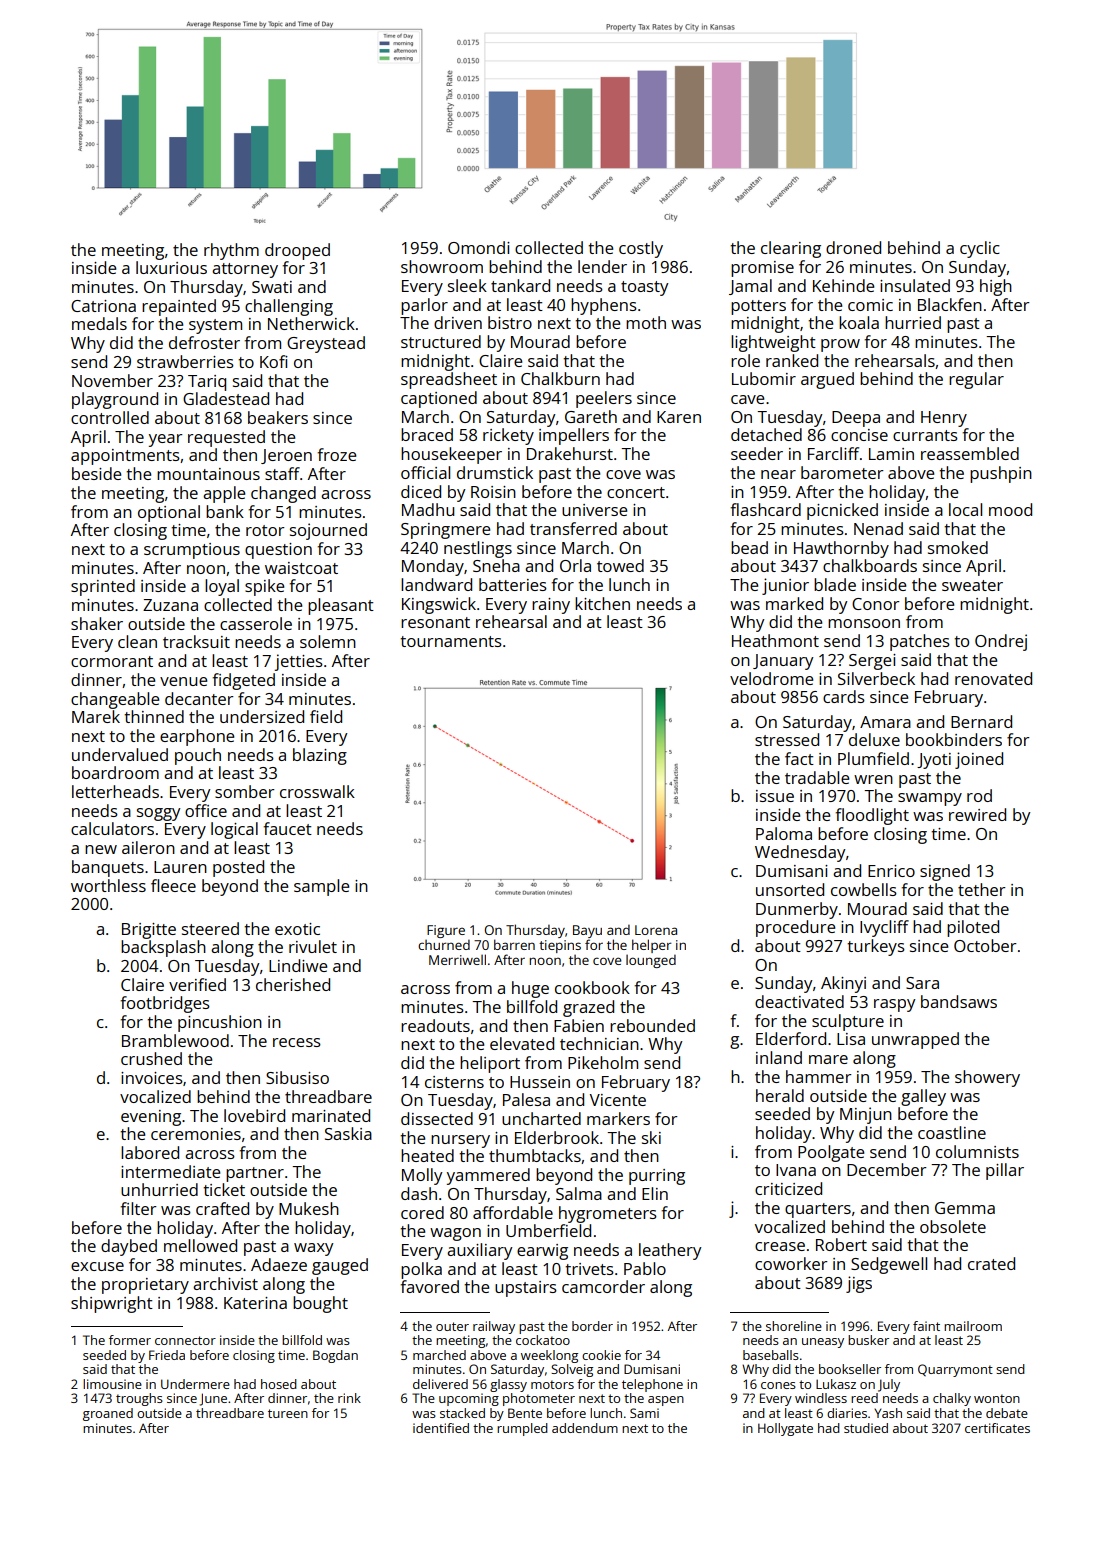  I want to click on recess, so click(297, 1042).
